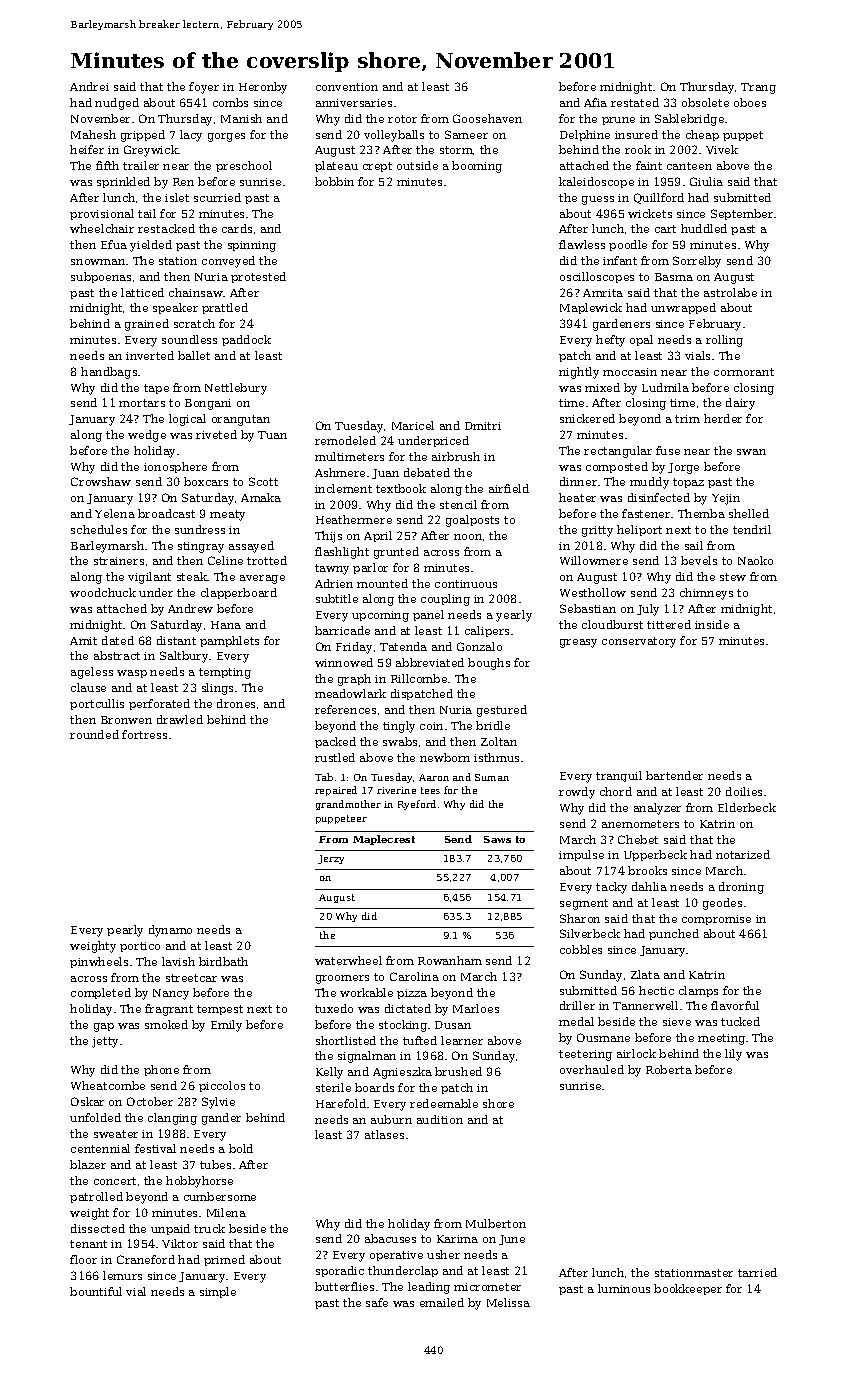  I want to click on oboes, so click(750, 102).
